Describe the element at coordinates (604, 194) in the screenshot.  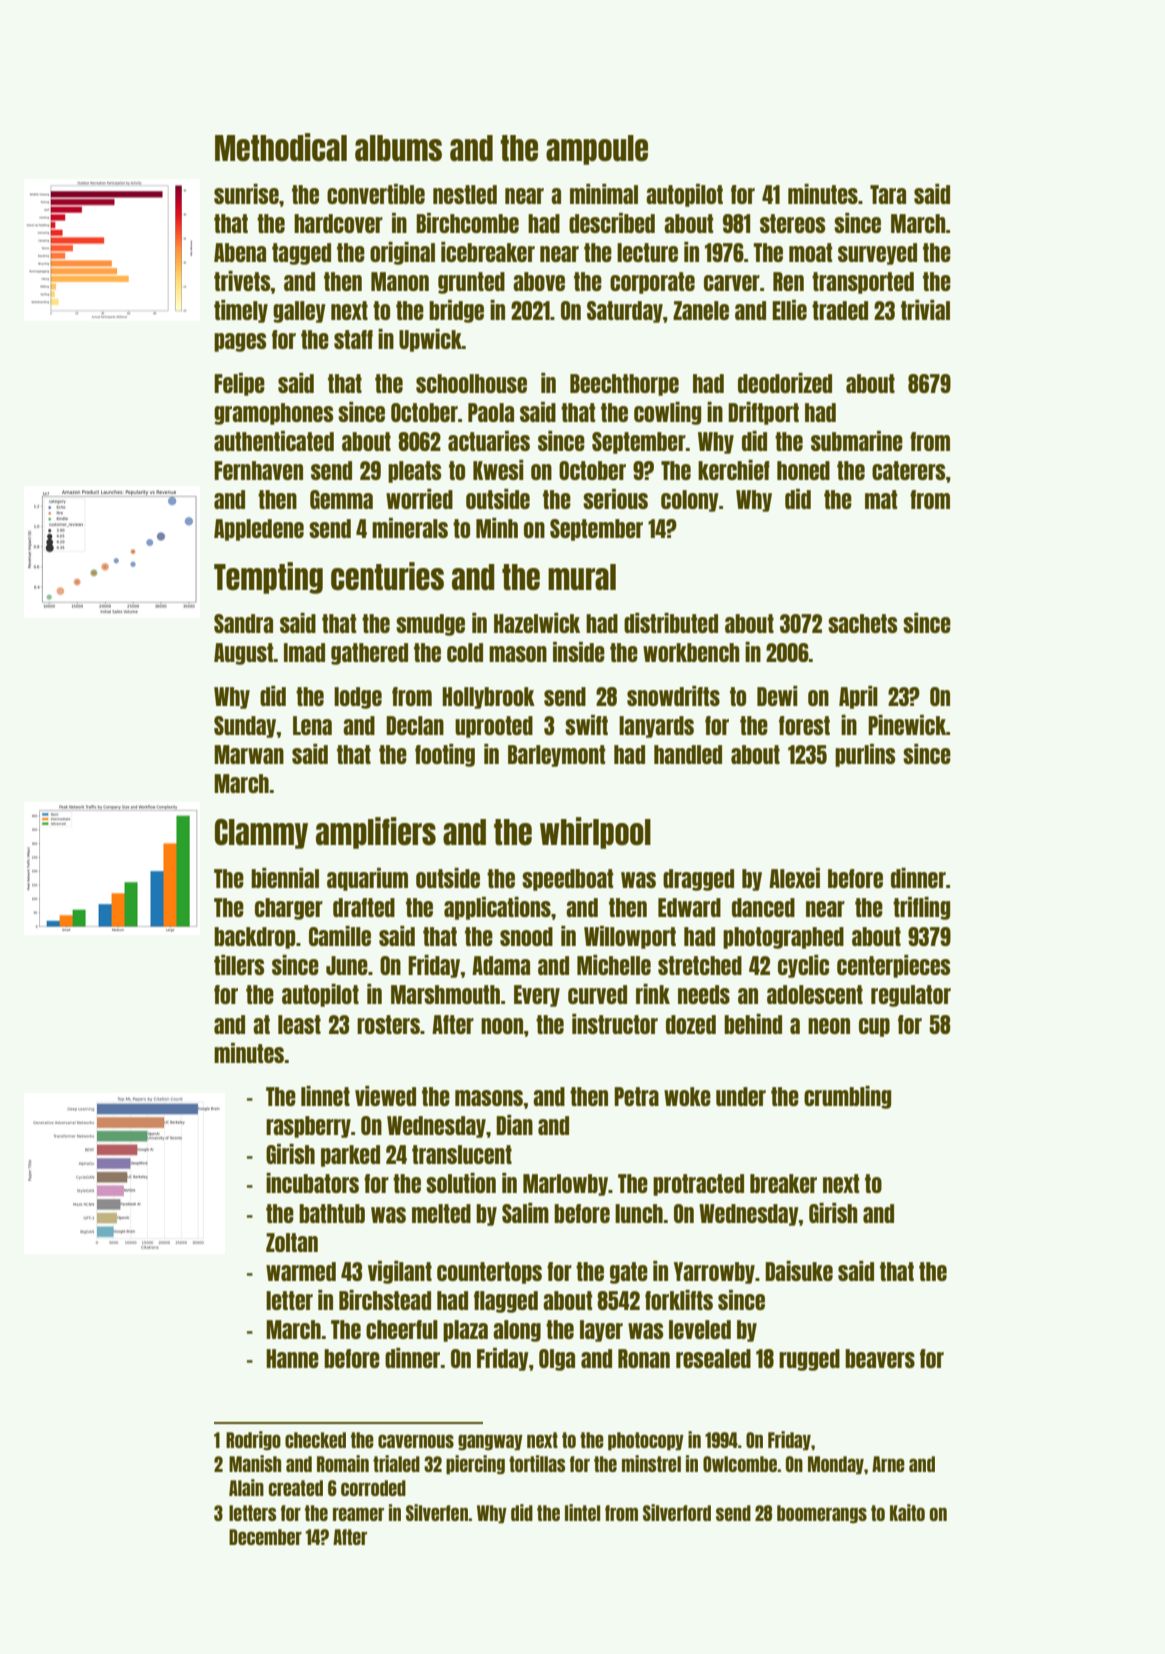
I see `minimal` at that location.
